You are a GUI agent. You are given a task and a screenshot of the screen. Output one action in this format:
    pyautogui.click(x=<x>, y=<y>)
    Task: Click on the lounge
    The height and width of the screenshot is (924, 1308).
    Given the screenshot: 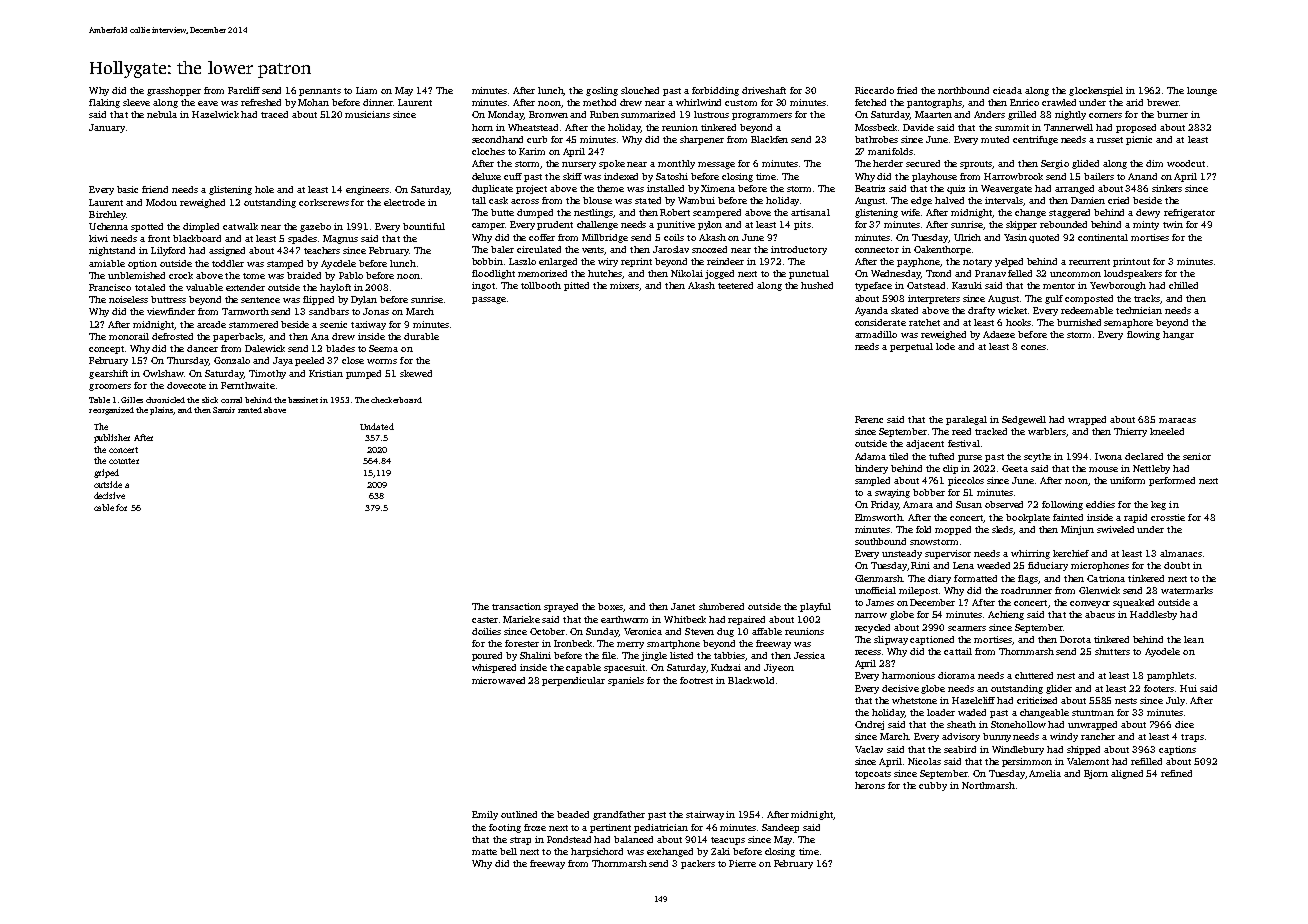 What is the action you would take?
    pyautogui.click(x=1202, y=91)
